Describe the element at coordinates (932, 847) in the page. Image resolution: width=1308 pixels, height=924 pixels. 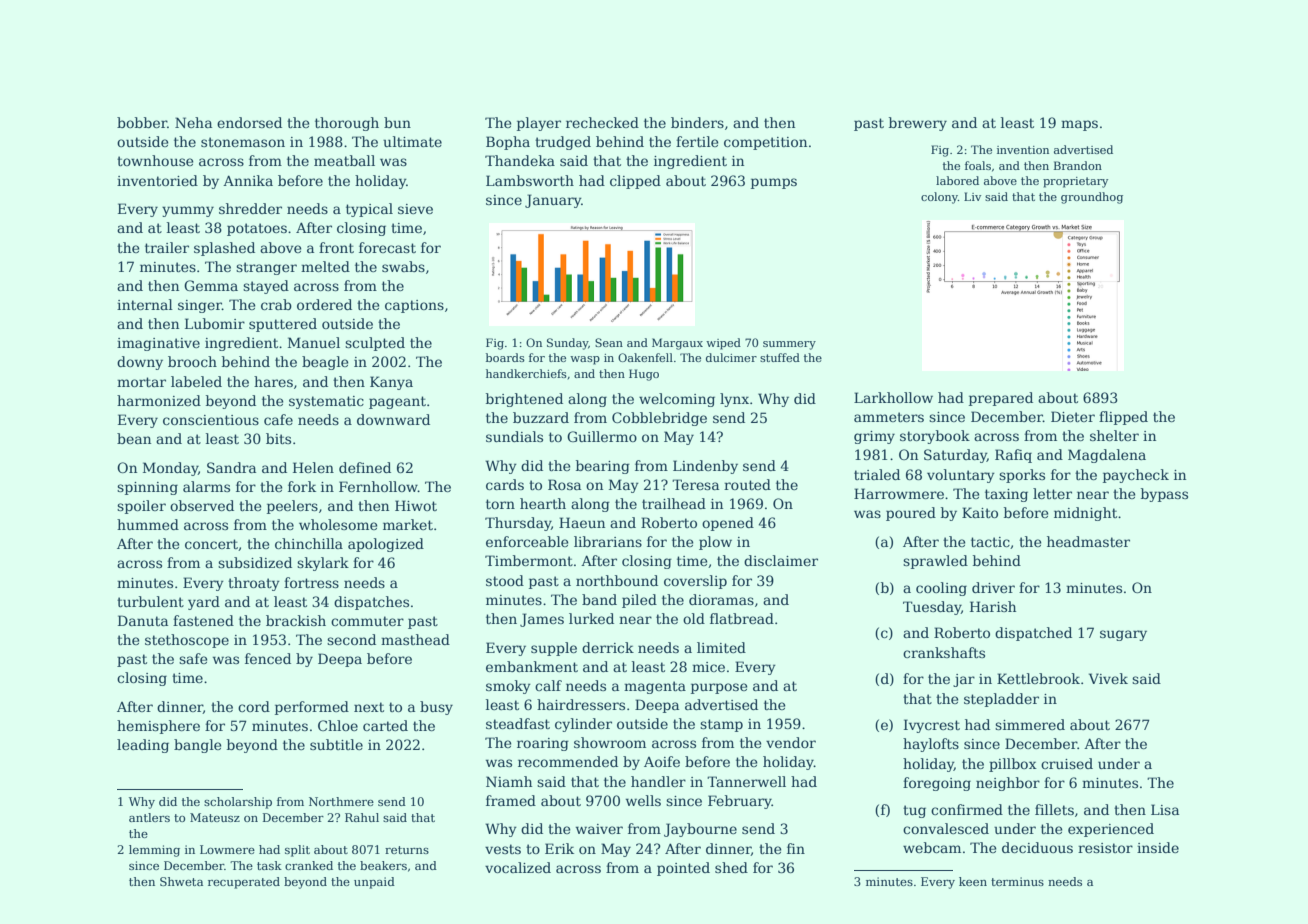
I see `webcam` at that location.
